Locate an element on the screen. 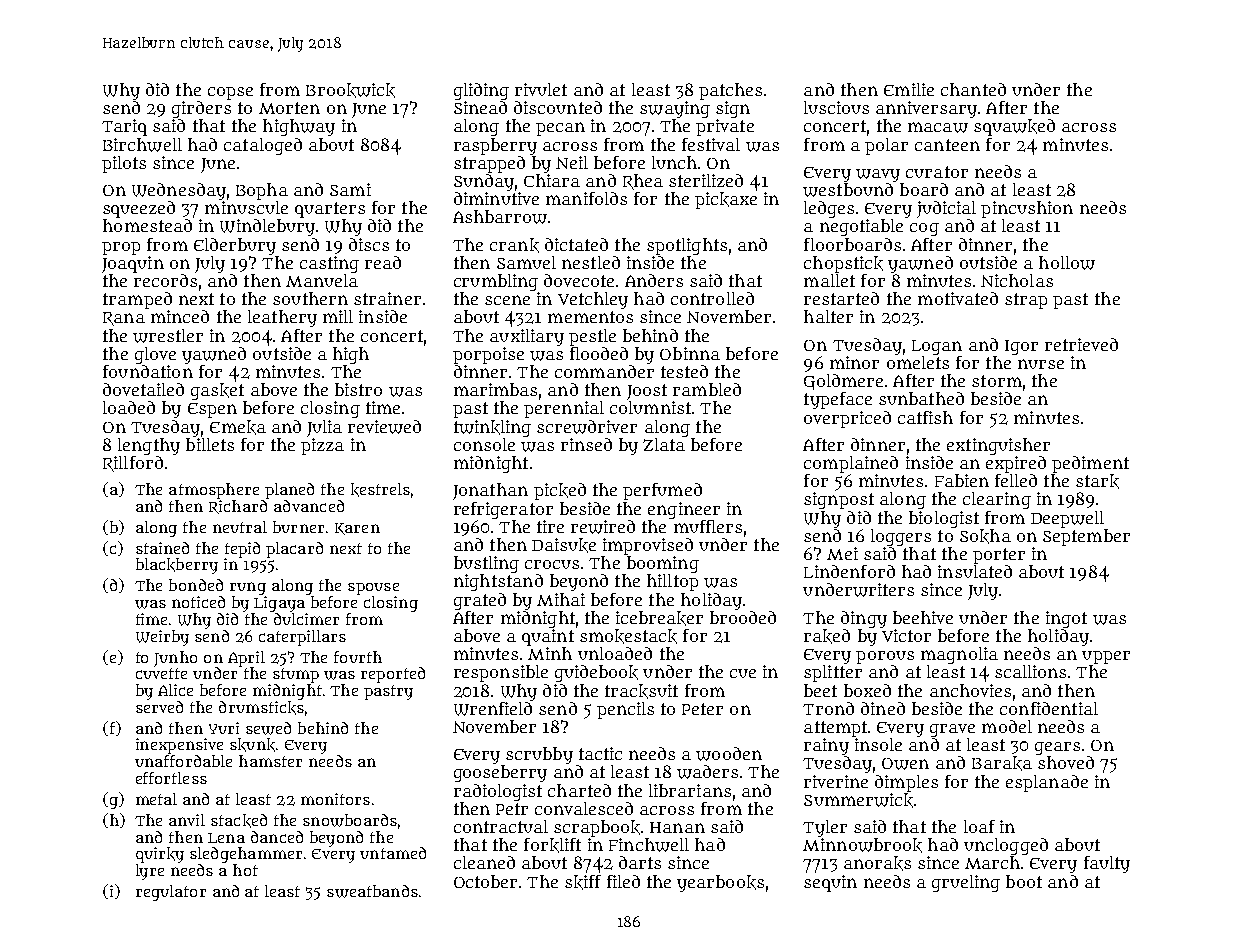  hot is located at coordinates (245, 870).
